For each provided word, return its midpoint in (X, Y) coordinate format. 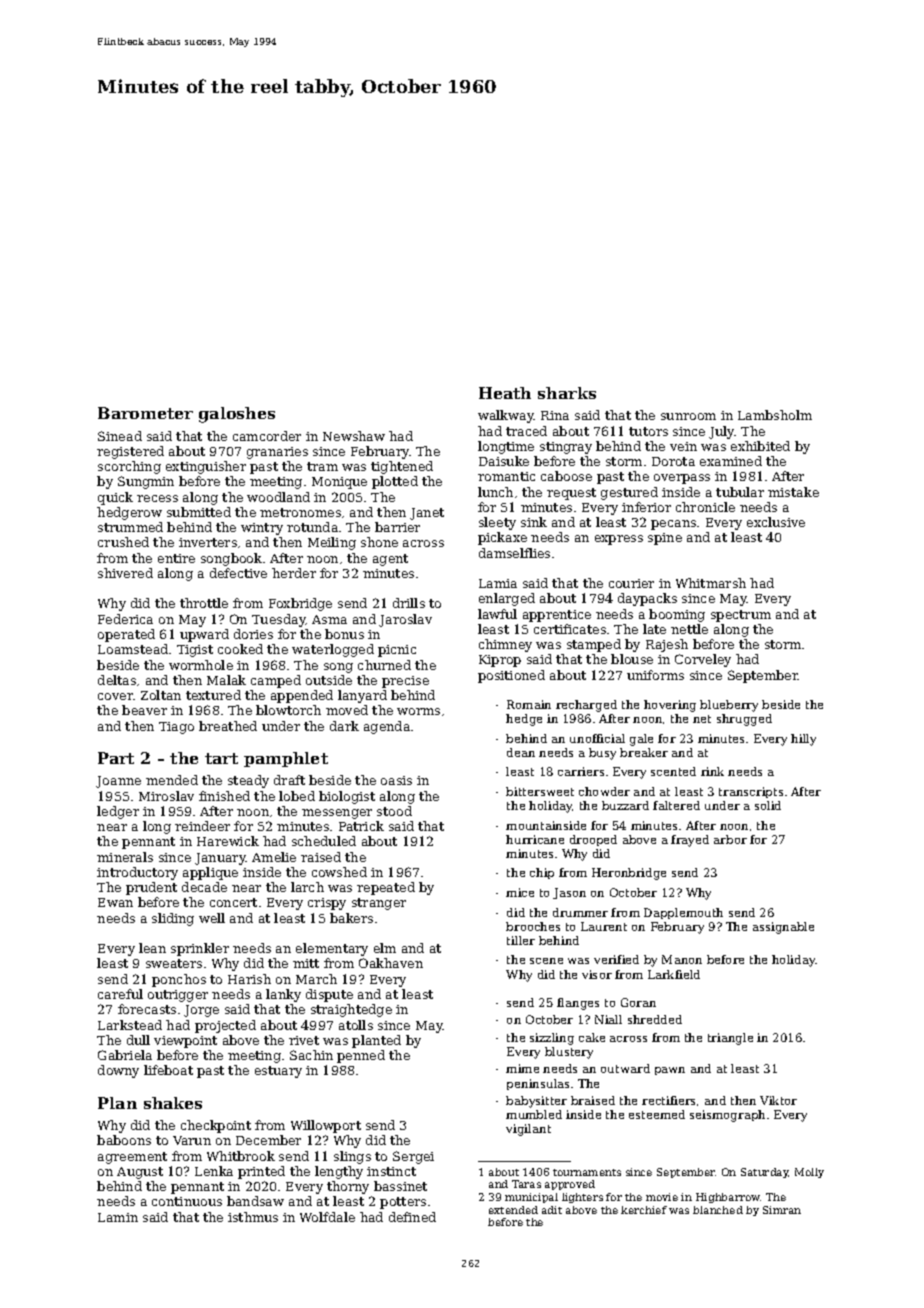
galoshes (237, 415)
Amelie (274, 857)
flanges (578, 1004)
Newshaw (354, 436)
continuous (187, 1201)
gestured (629, 493)
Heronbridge (629, 874)
